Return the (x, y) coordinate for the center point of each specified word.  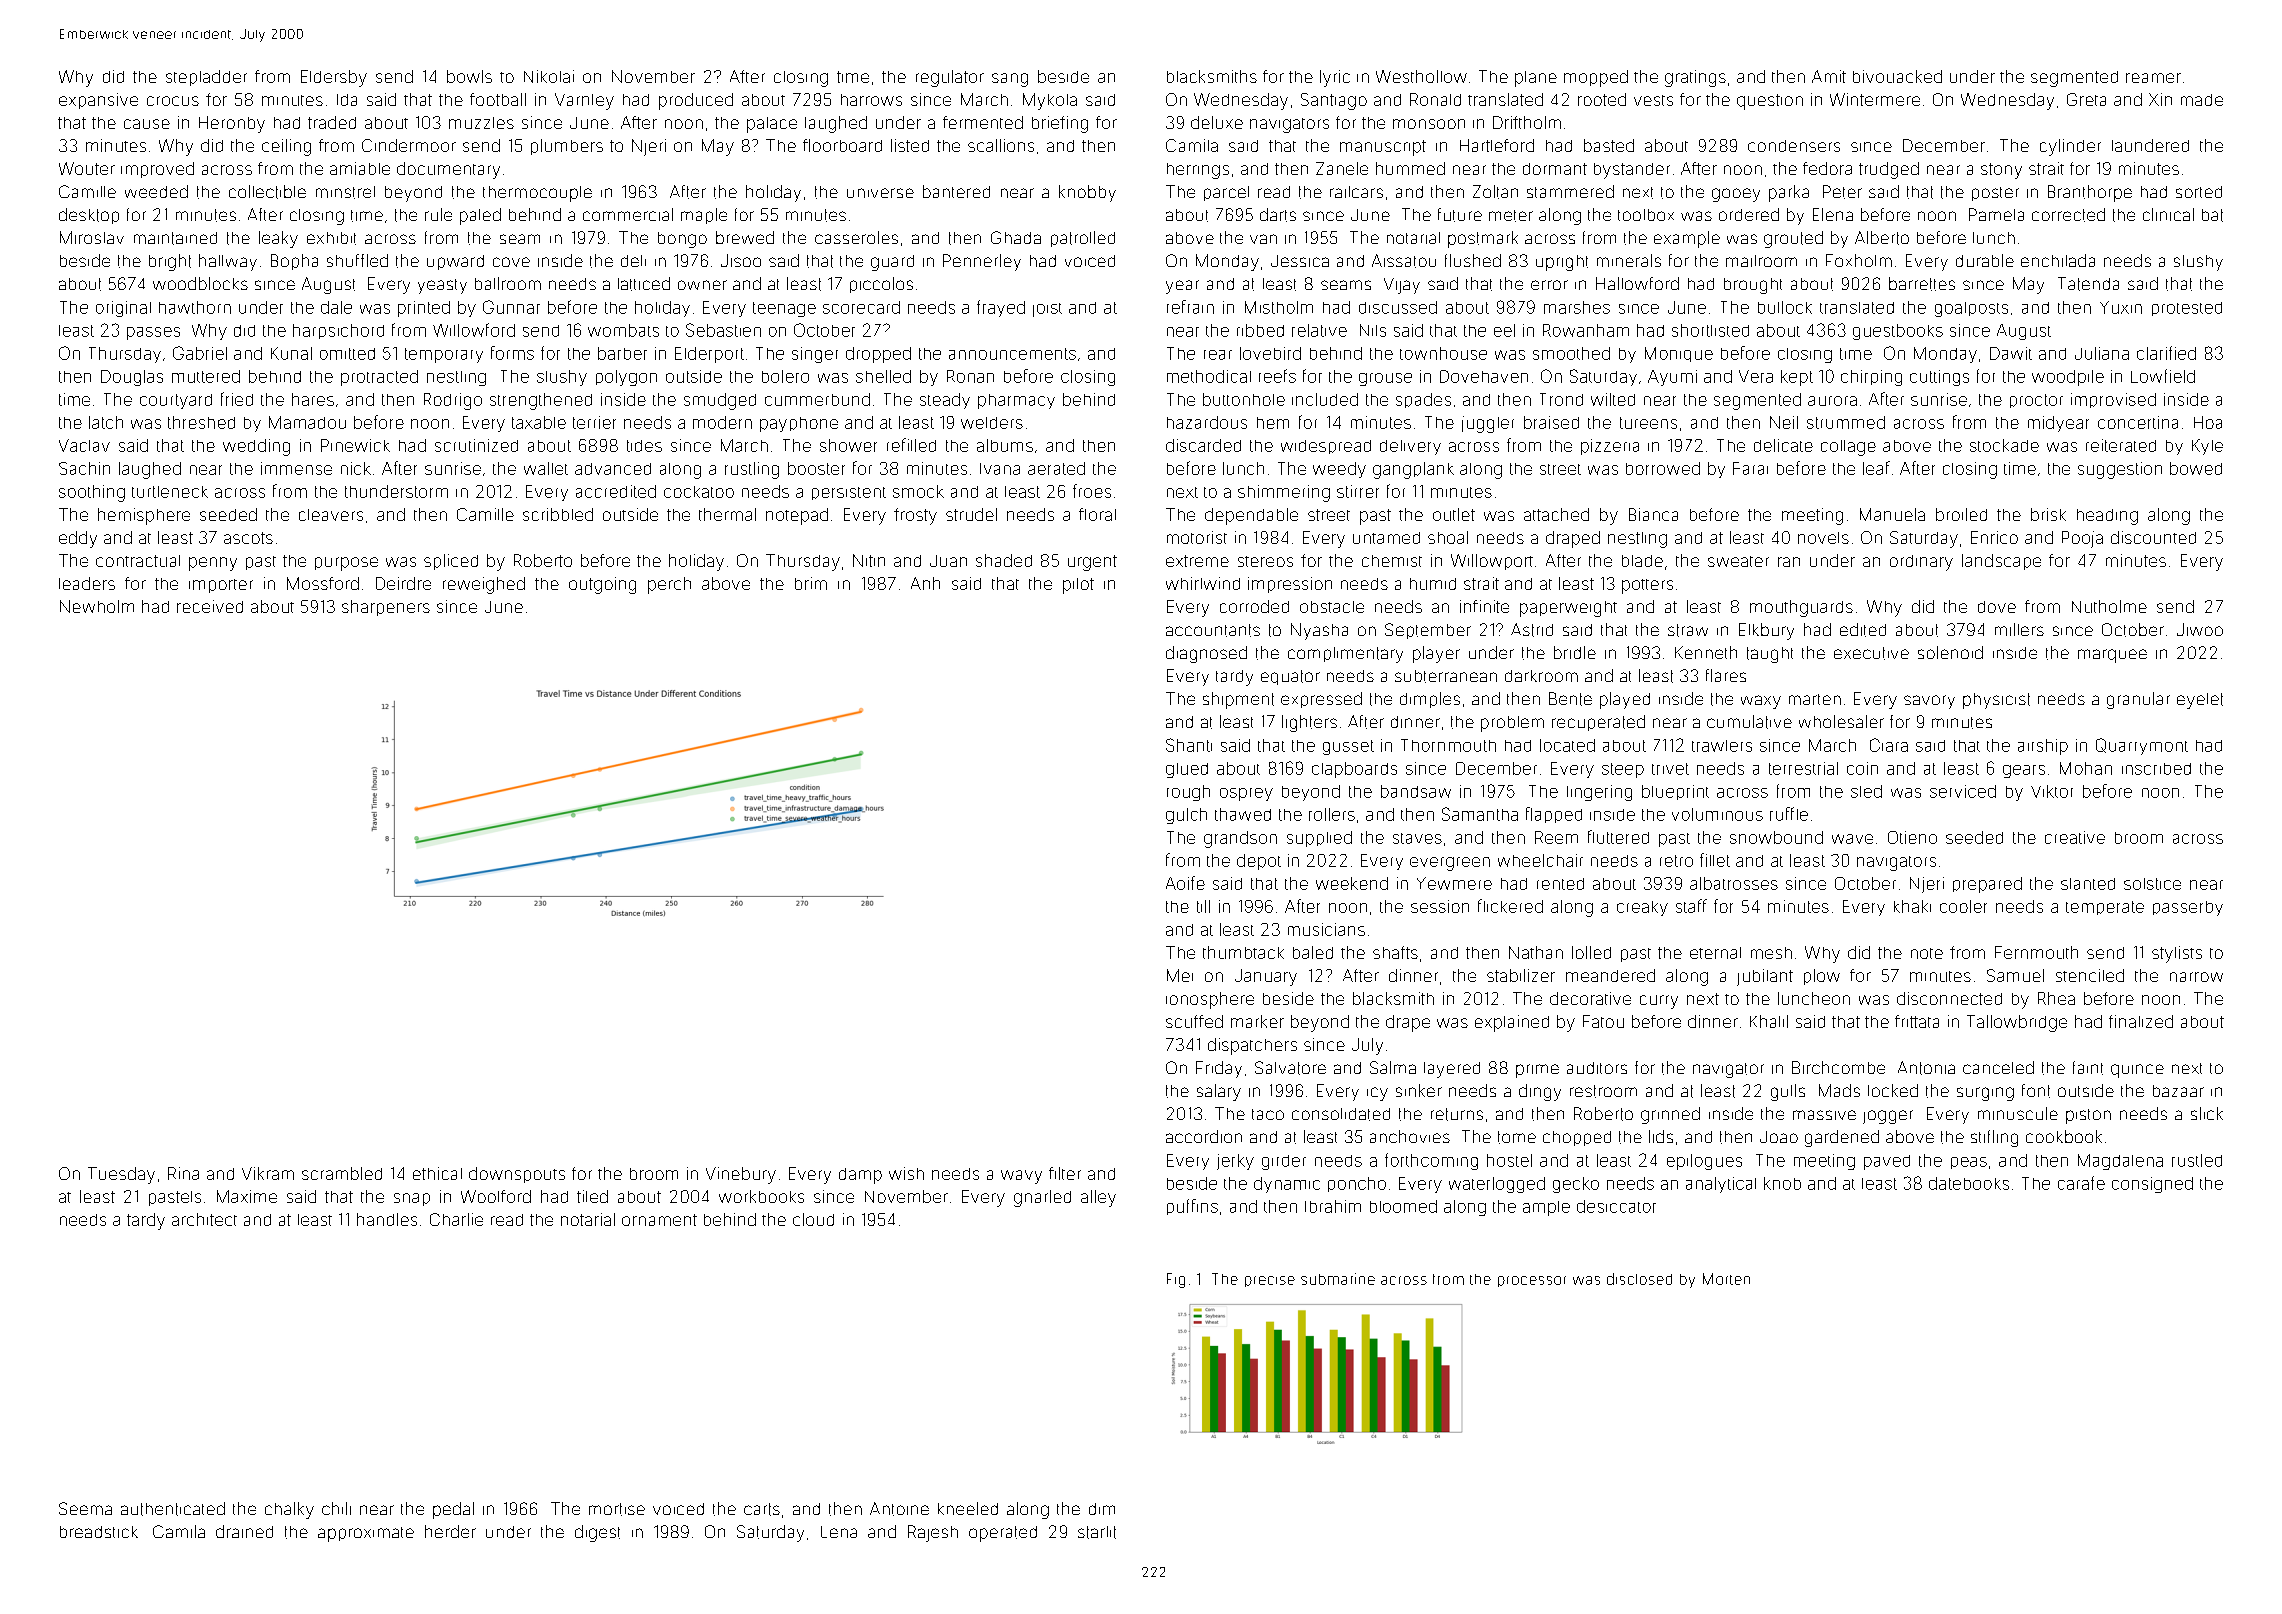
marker (1257, 1021)
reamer (2153, 78)
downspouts (517, 1175)
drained (244, 1531)
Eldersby (334, 78)
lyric (1335, 78)
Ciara (1889, 745)
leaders (87, 583)
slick (2207, 1113)
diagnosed (1206, 654)
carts (762, 1509)
